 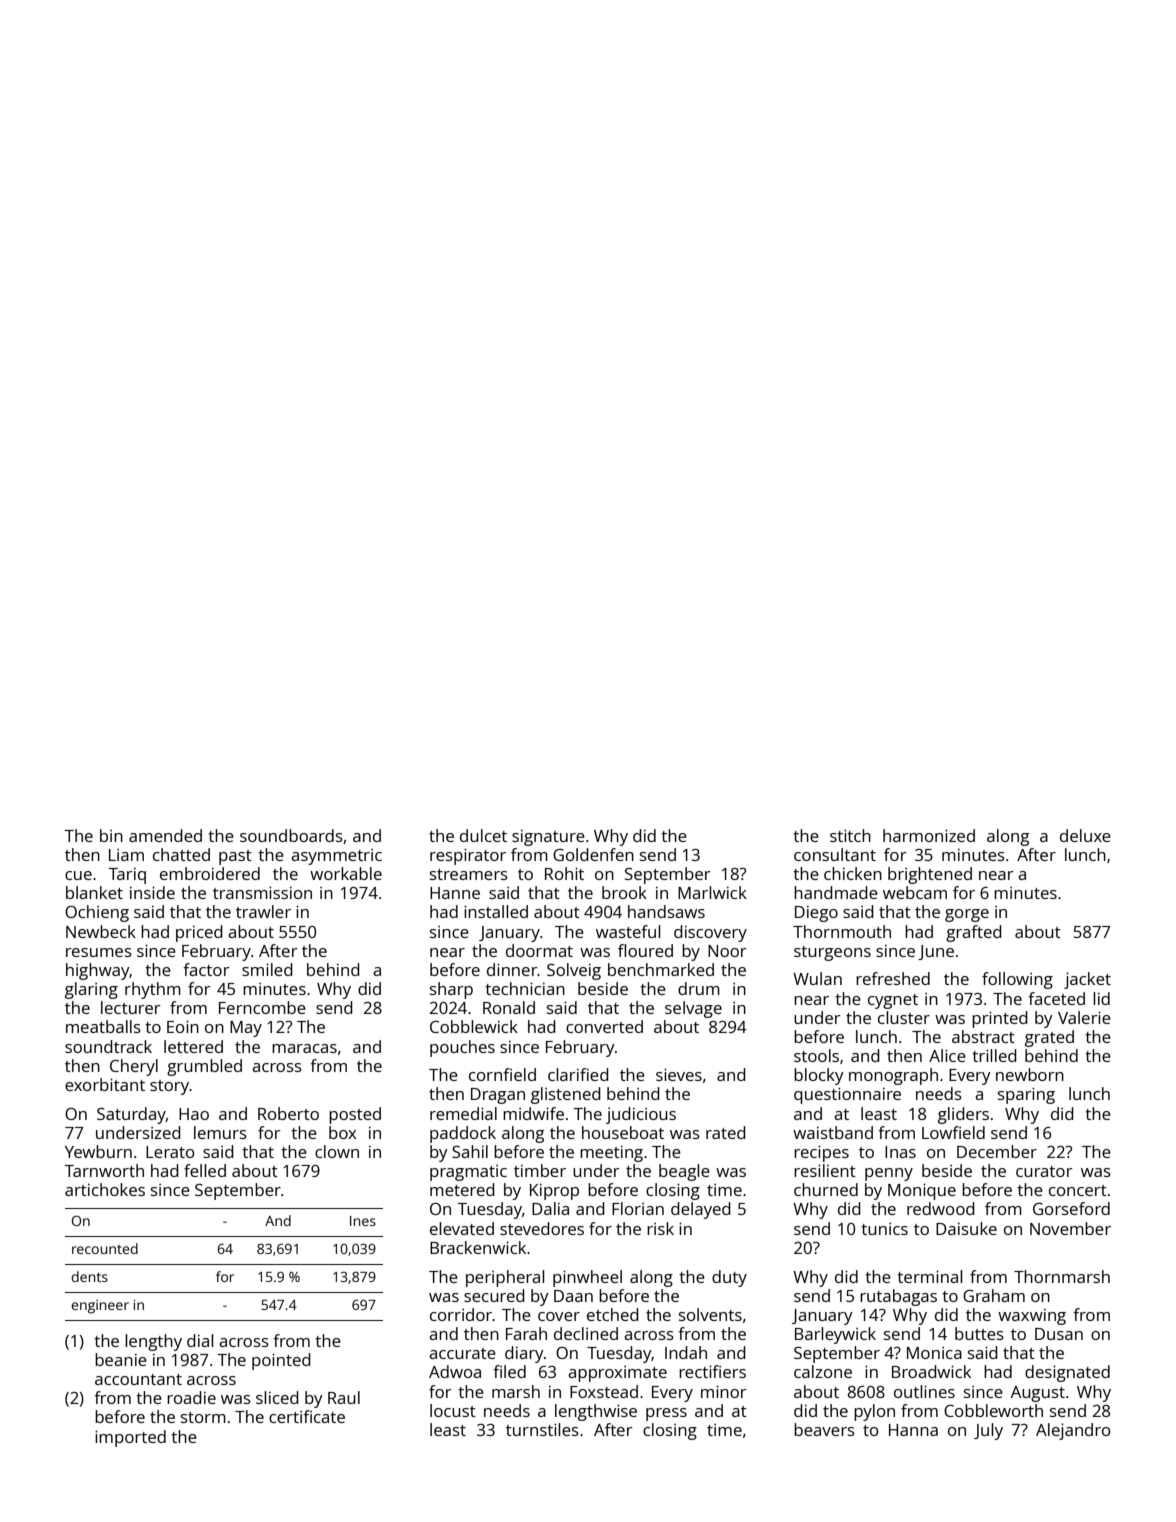 What do you see at coordinates (470, 1151) in the screenshot?
I see `Sahil` at bounding box center [470, 1151].
